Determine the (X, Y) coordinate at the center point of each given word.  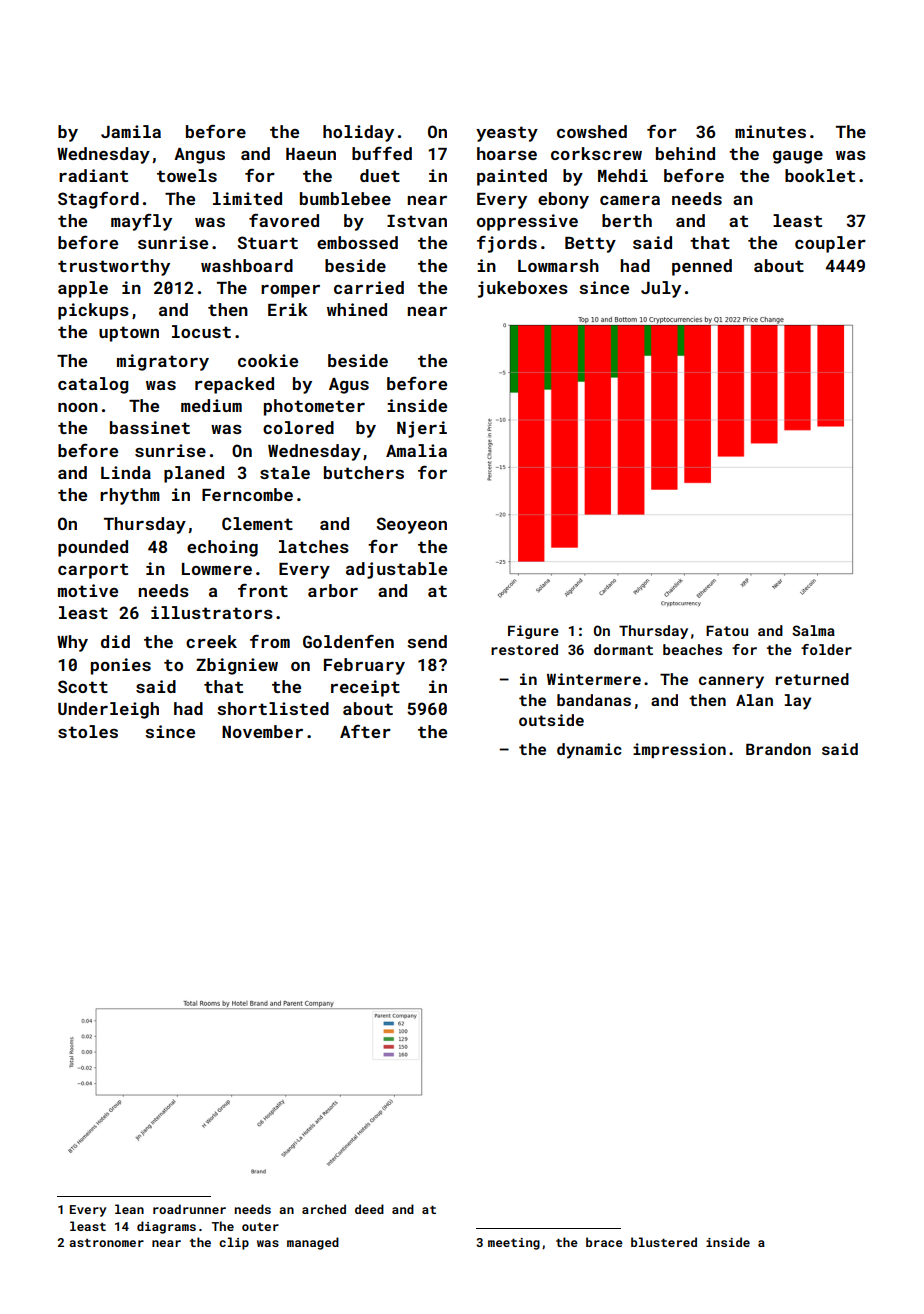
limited (247, 198)
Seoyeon (412, 525)
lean (129, 1209)
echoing (222, 548)
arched (324, 1209)
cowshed (592, 131)
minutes (770, 131)
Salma (813, 630)
